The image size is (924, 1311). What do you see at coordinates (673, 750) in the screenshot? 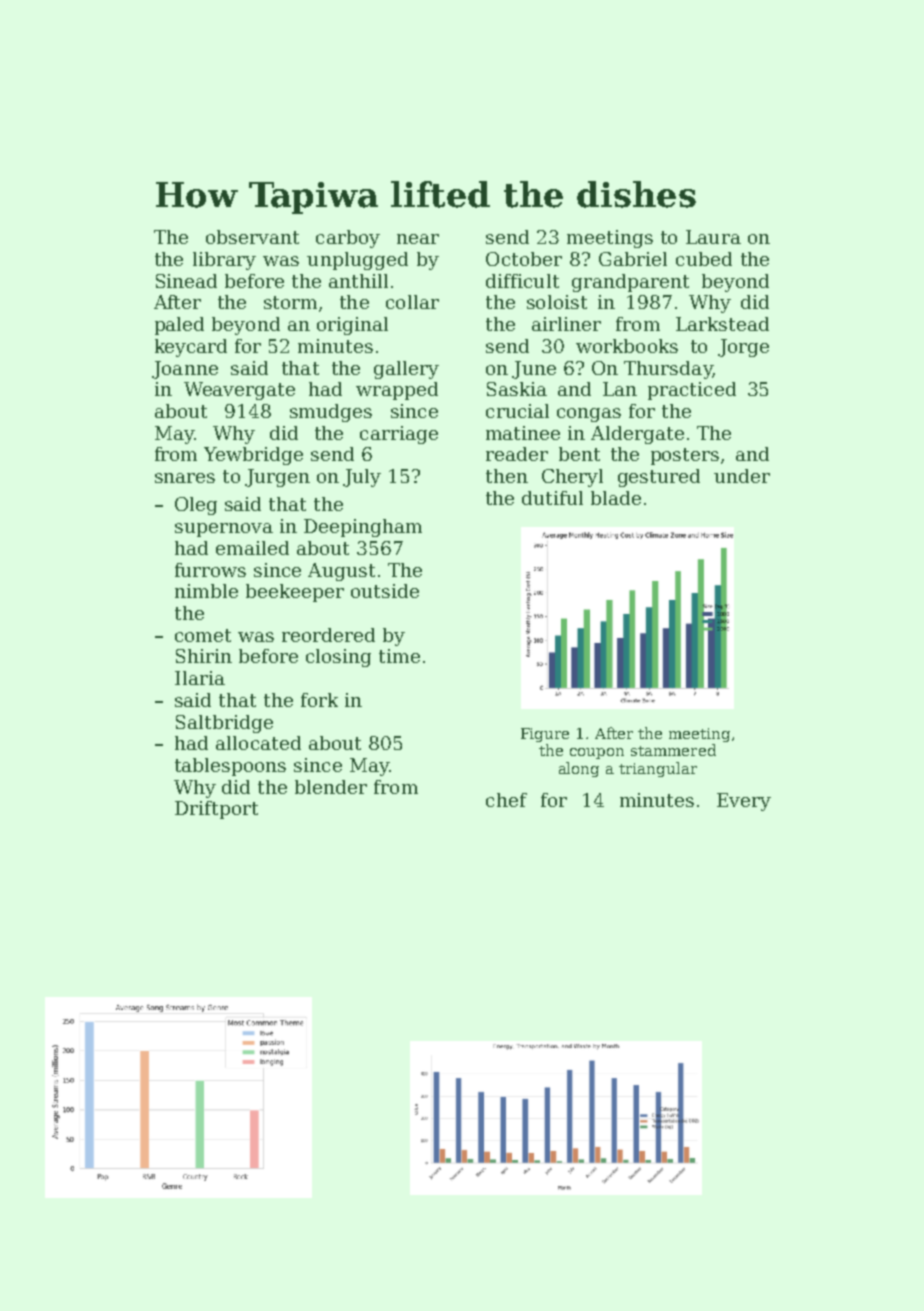
I see `stammered` at bounding box center [673, 750].
